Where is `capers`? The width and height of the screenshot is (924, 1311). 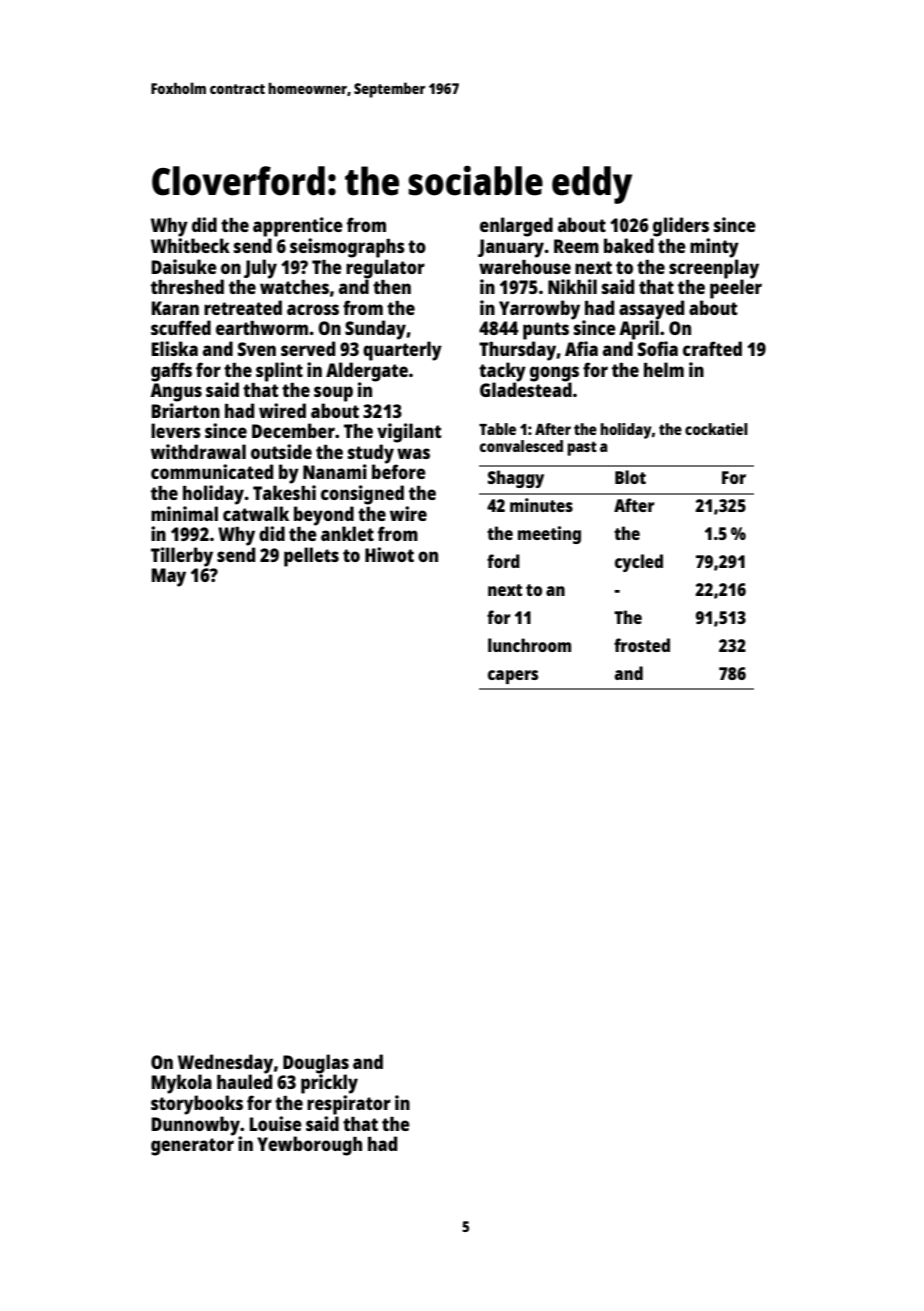 capers is located at coordinates (513, 677).
